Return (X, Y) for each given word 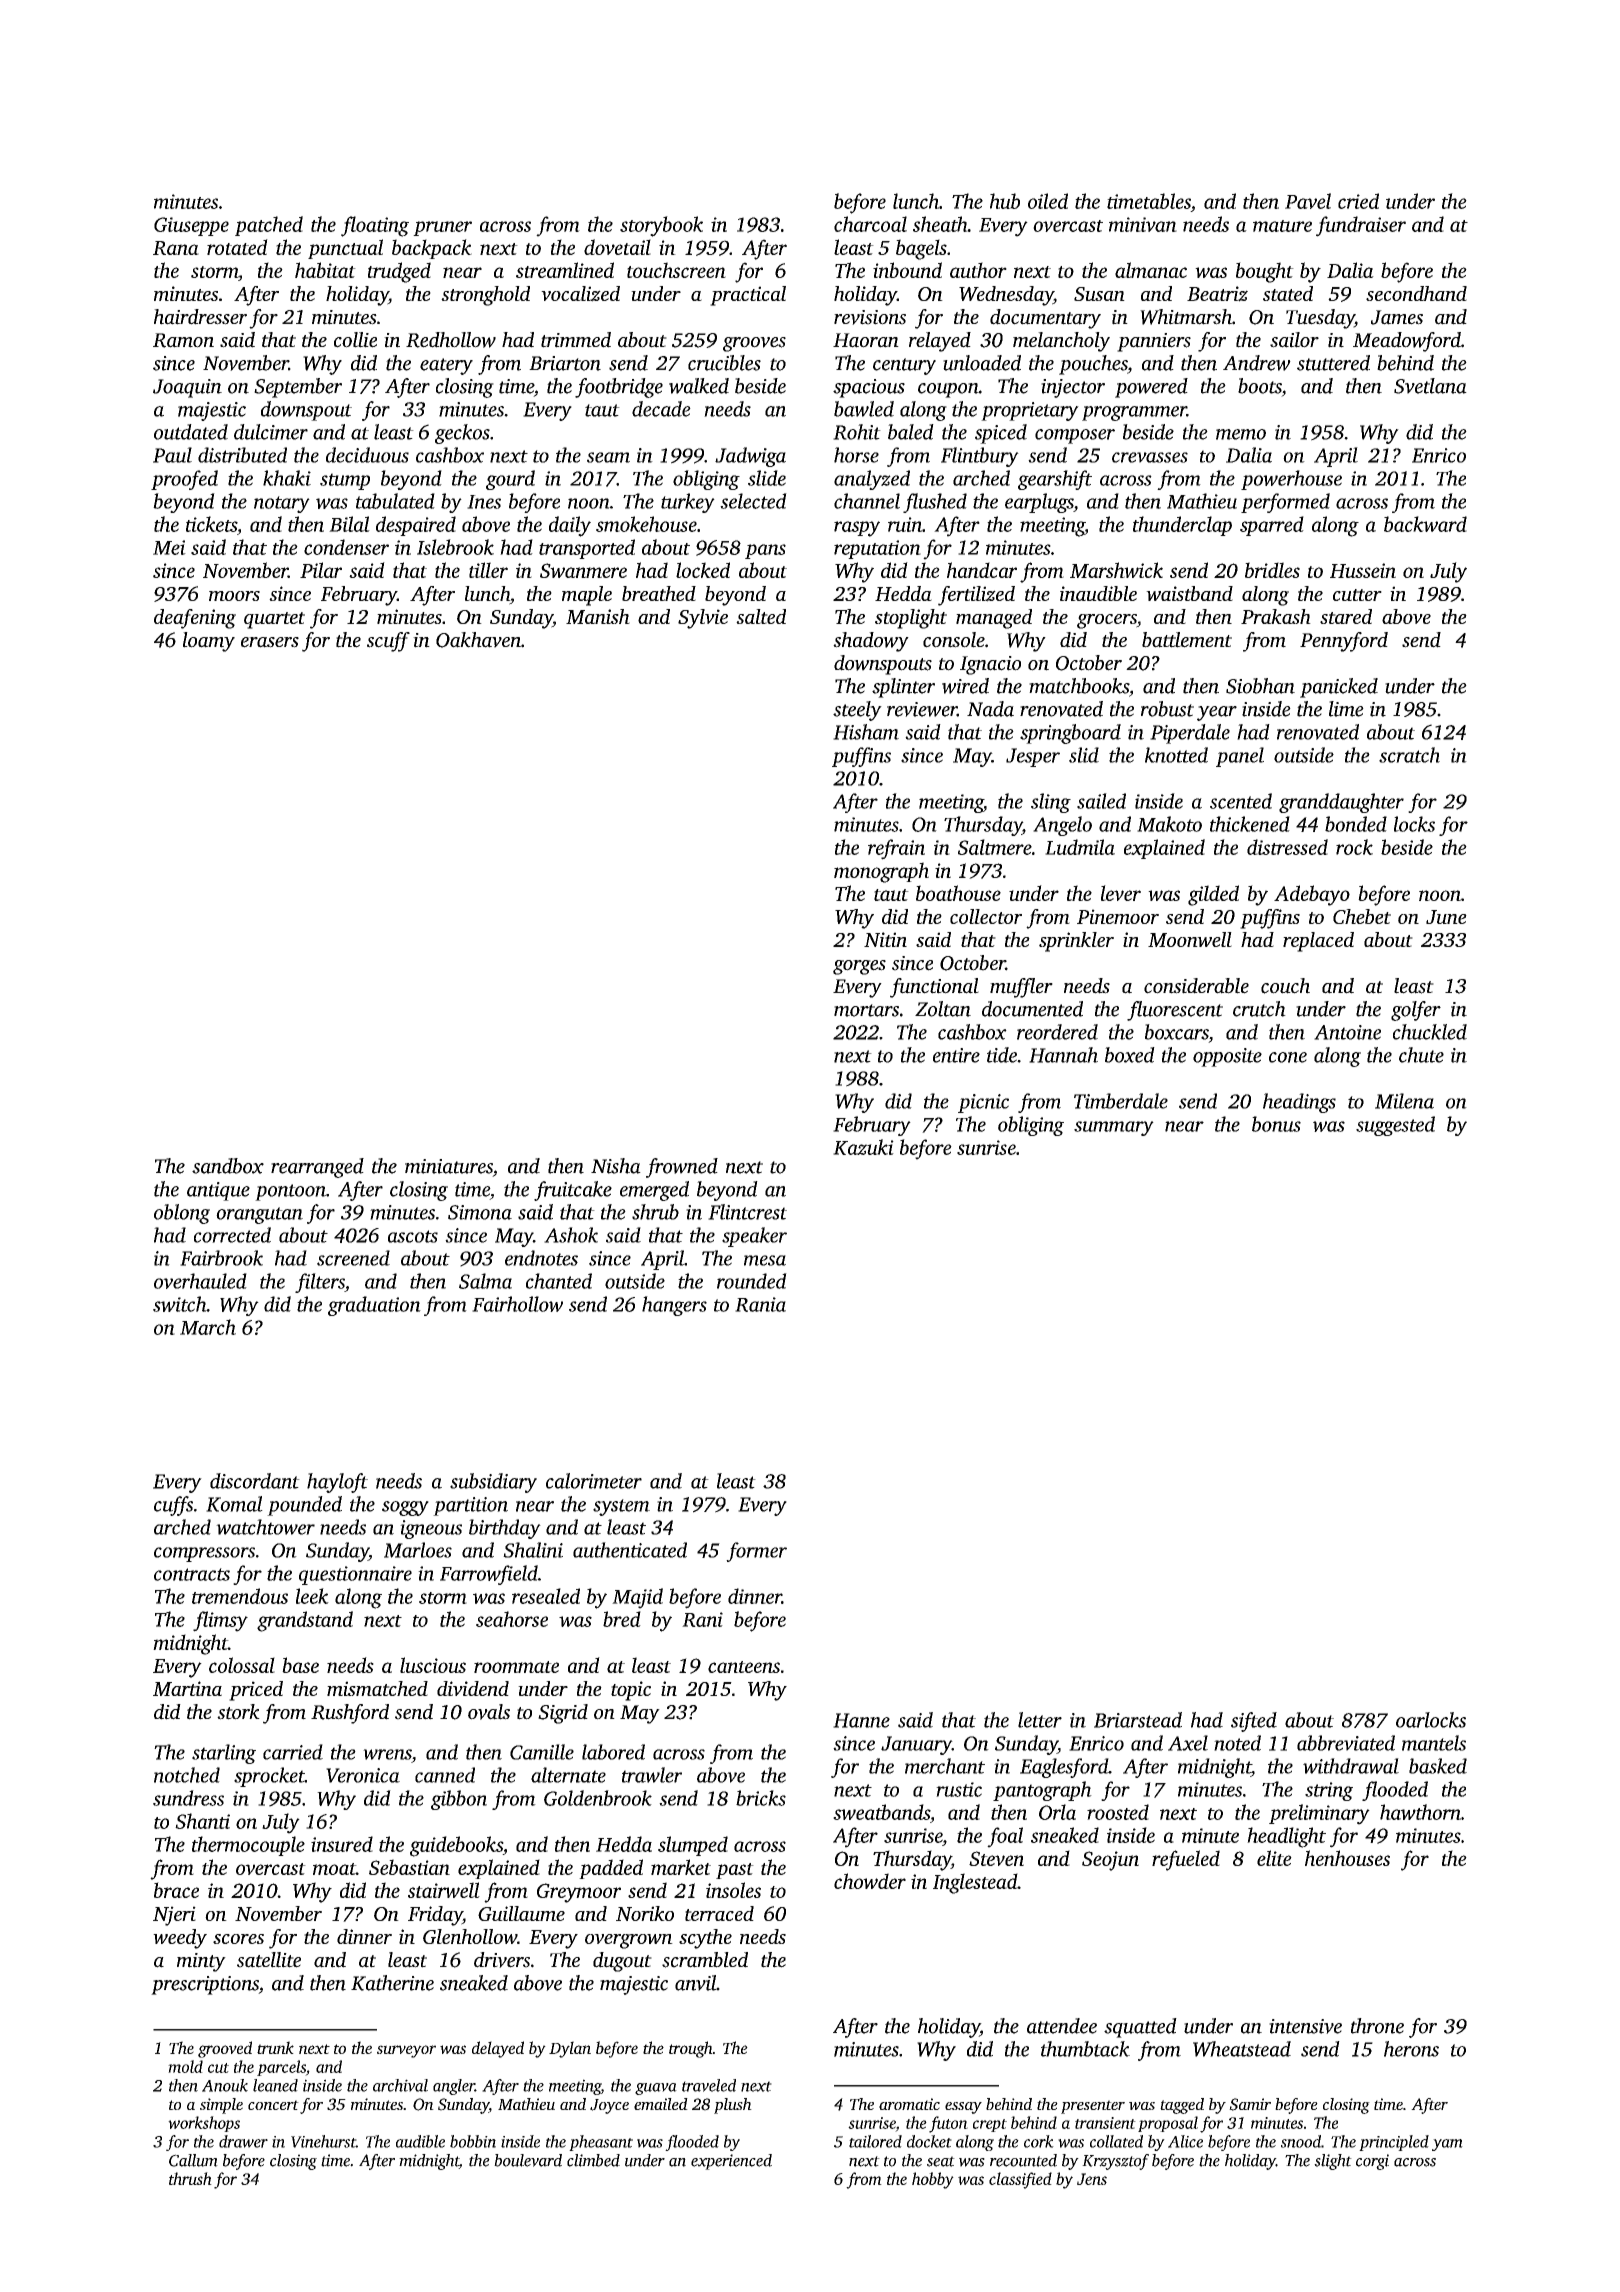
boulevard (528, 2160)
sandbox (228, 1166)
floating (375, 226)
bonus (1276, 1124)
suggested (1395, 1126)
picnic (983, 1103)
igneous (431, 1529)
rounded (752, 1281)
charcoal (870, 224)
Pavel (1308, 201)
